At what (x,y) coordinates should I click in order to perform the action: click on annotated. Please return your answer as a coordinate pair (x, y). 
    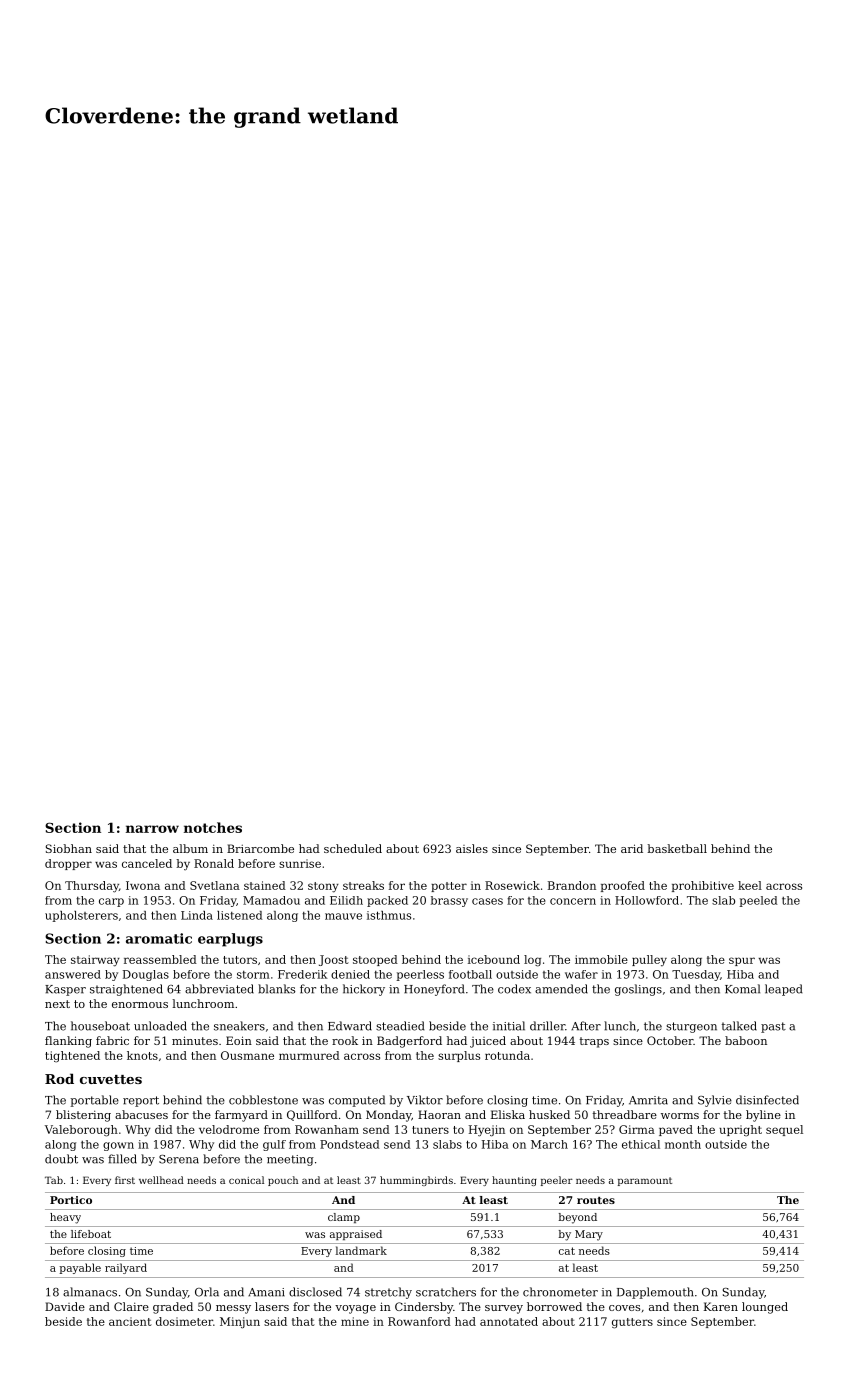
    Looking at the image, I should click on (509, 1321).
